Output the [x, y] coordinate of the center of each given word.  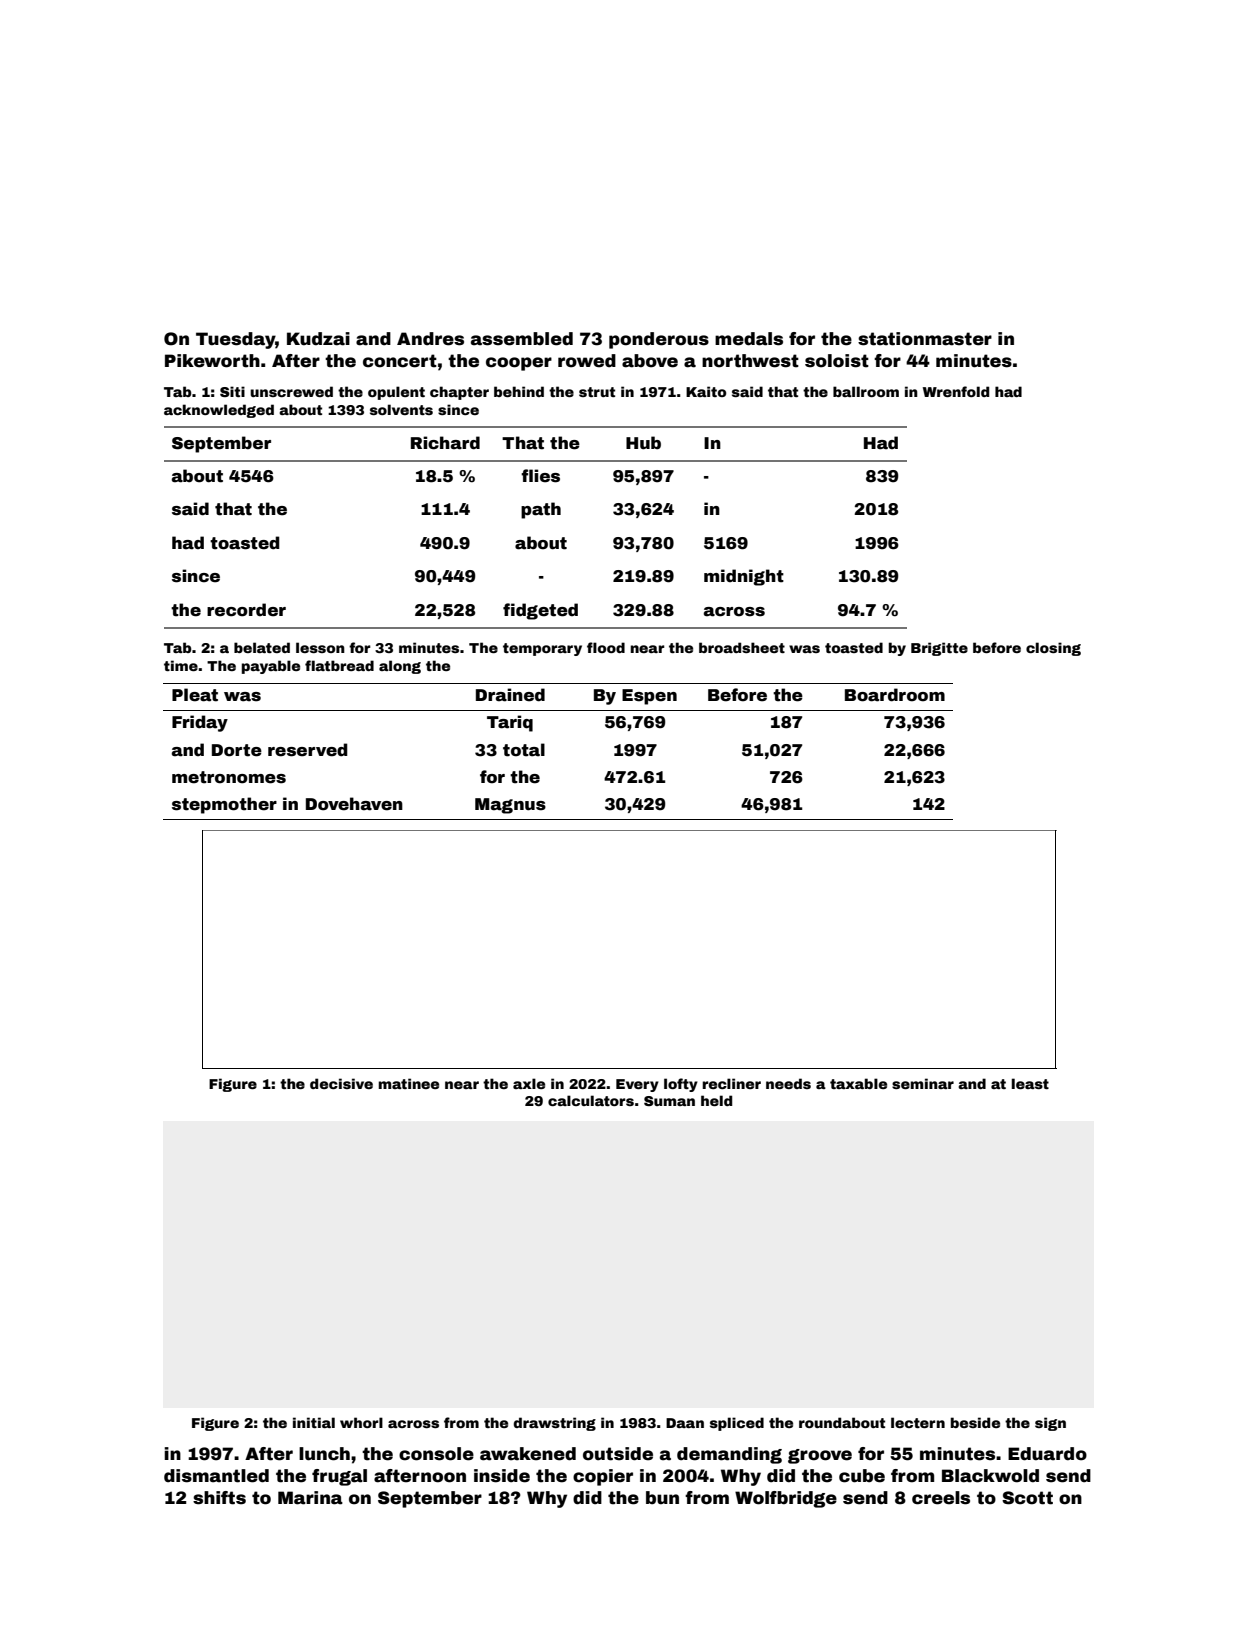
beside [975, 1422]
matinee [408, 1083]
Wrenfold [956, 391]
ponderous [659, 340]
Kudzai [318, 339]
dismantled [216, 1476]
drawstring [554, 1424]
